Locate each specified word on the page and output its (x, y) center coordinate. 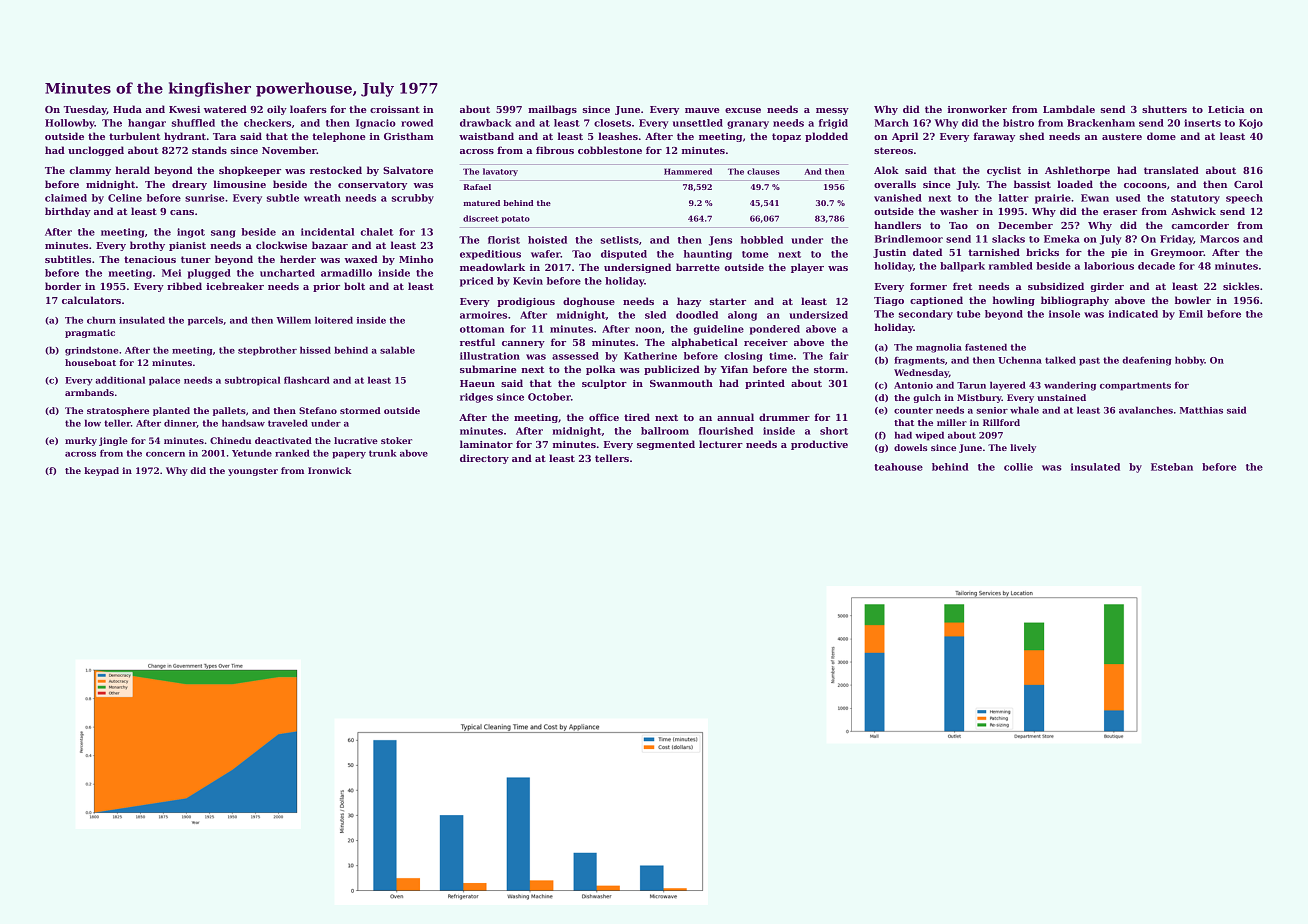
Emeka (1062, 239)
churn (101, 320)
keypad (101, 471)
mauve (702, 110)
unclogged (96, 151)
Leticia (1226, 109)
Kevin (528, 281)
